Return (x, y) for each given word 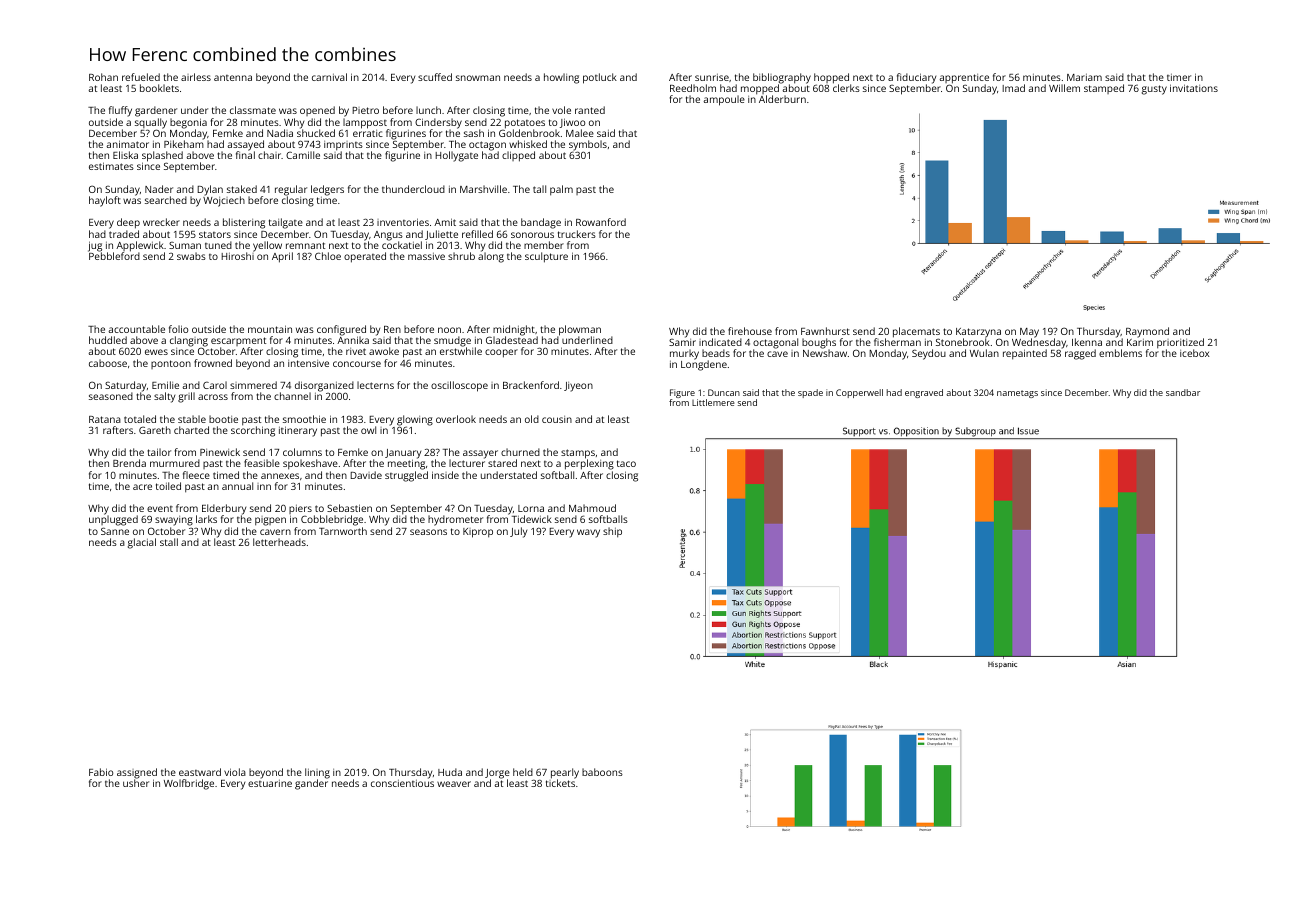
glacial (142, 543)
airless (196, 77)
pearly (565, 773)
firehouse (750, 331)
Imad (1013, 88)
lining (317, 773)
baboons (602, 772)
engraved (924, 393)
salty (164, 397)
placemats (916, 332)
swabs (191, 256)
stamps (578, 454)
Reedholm (693, 88)
